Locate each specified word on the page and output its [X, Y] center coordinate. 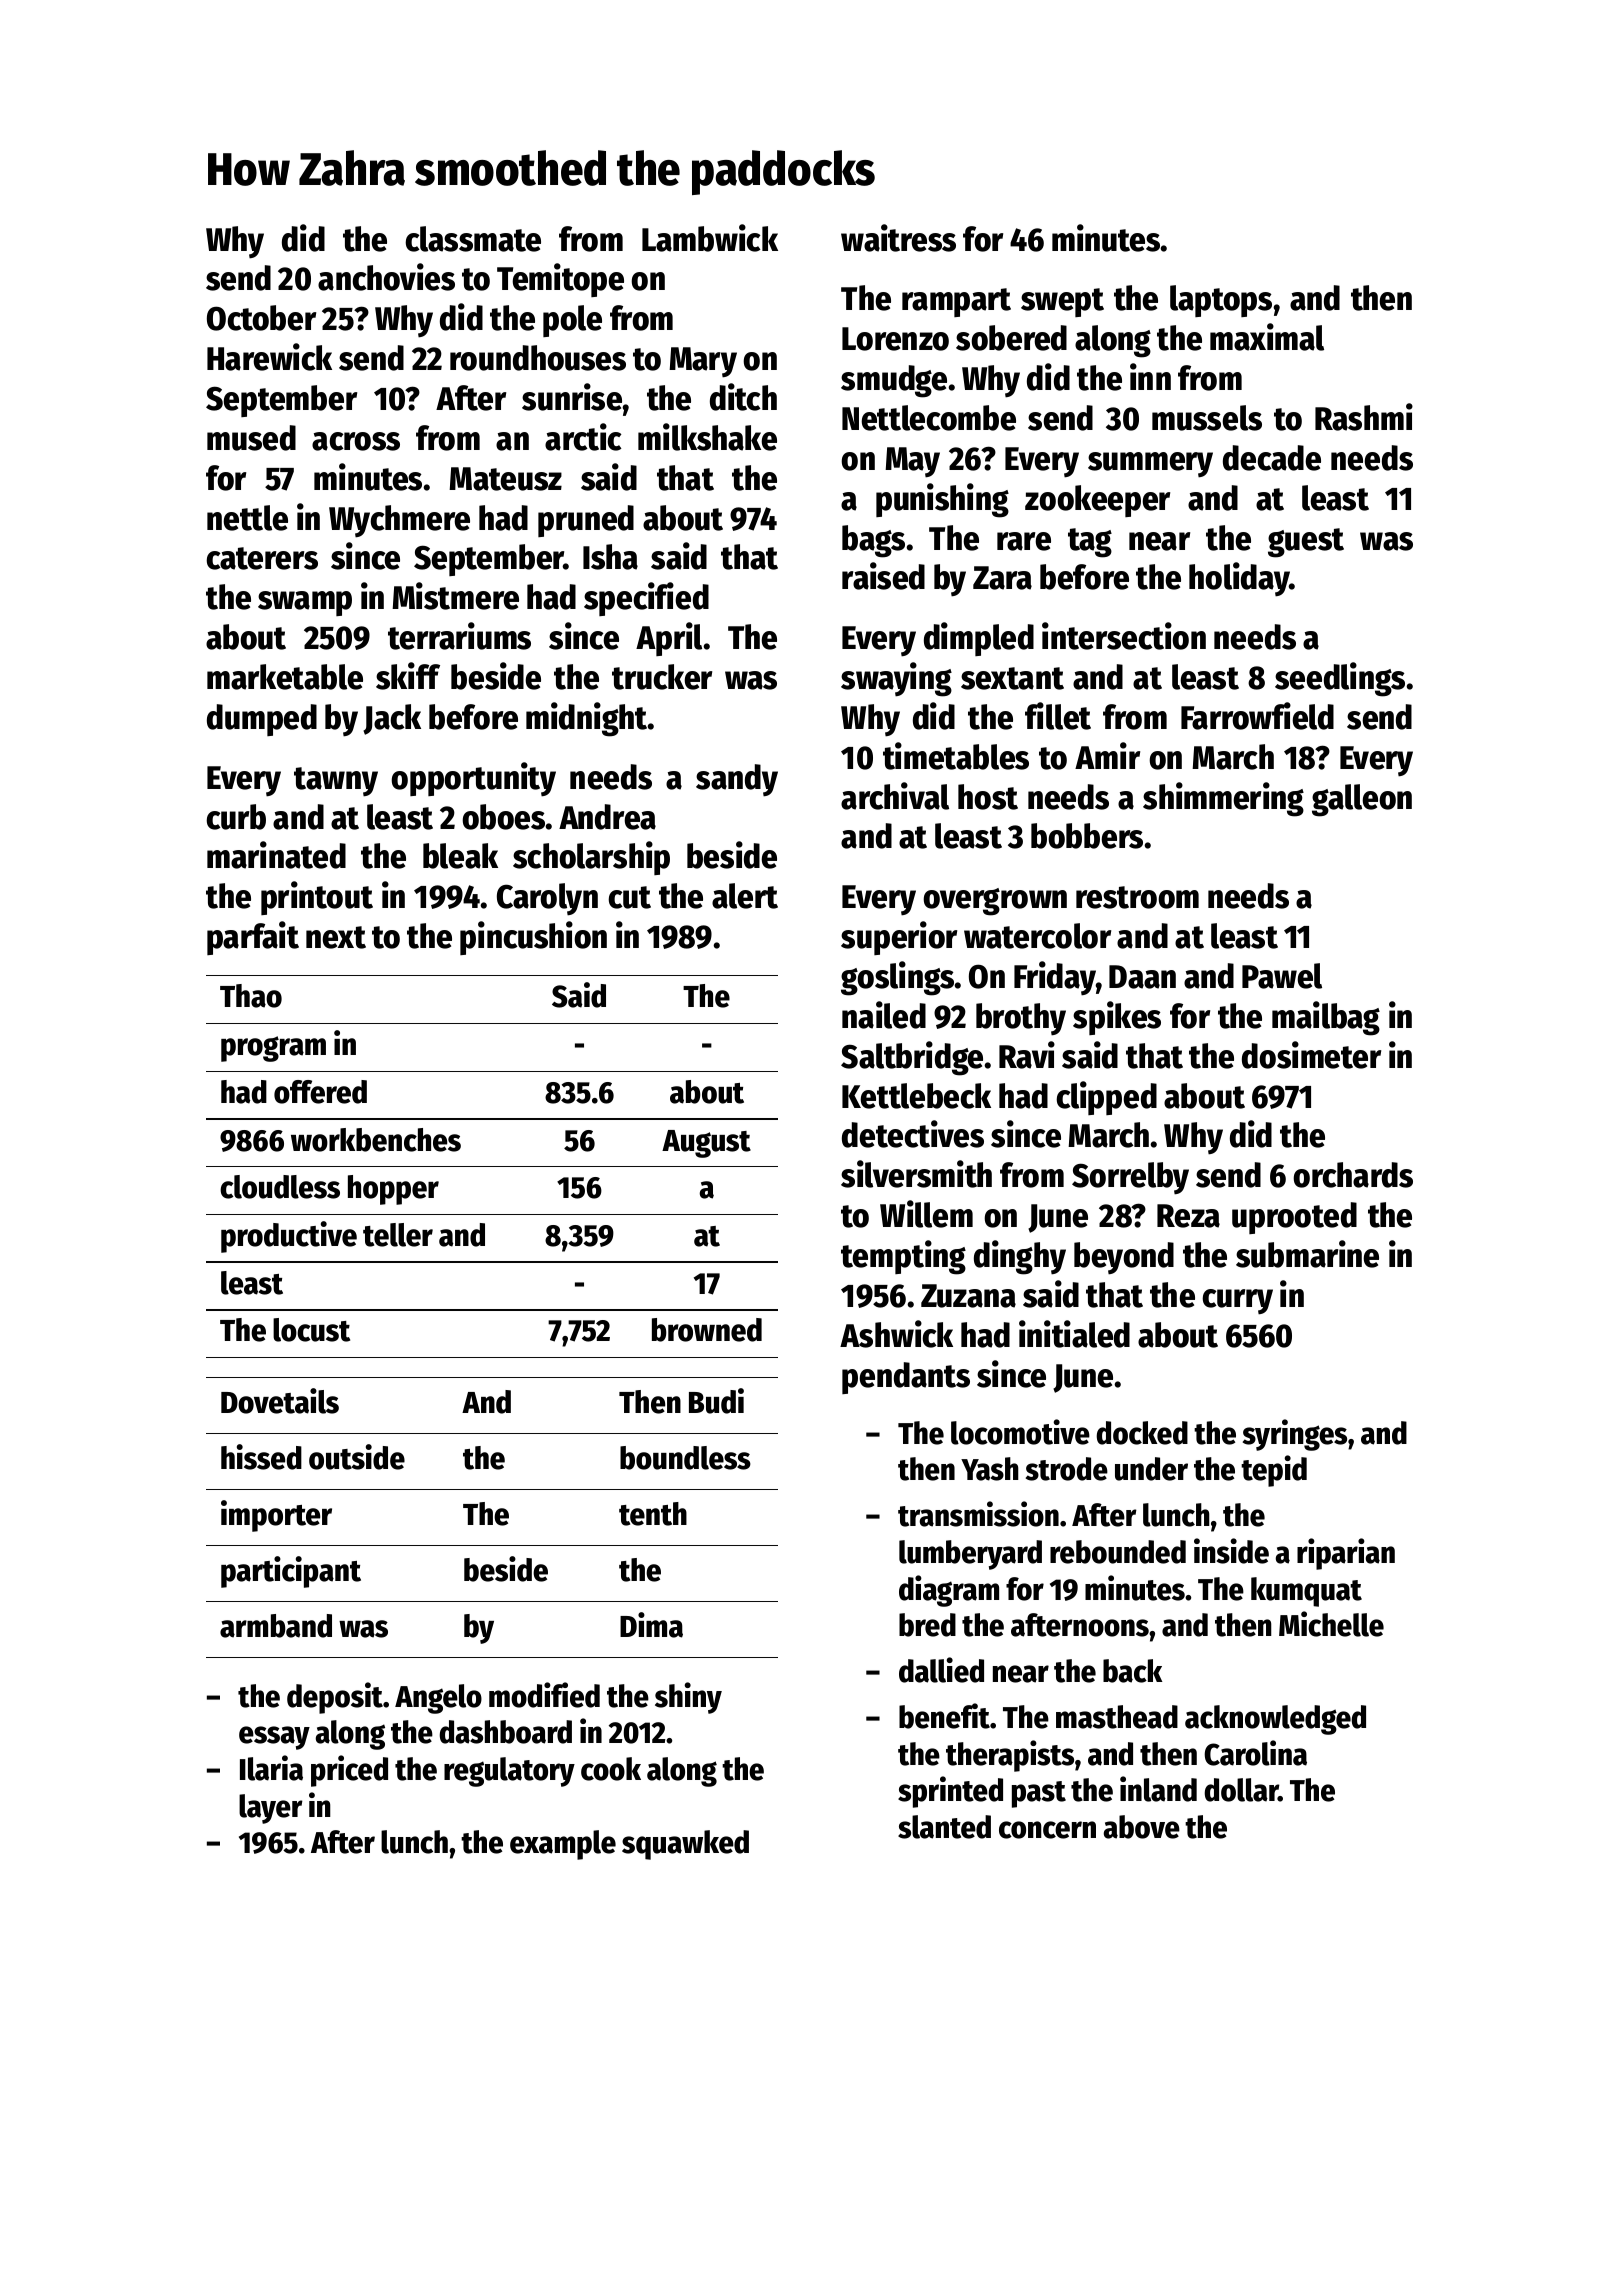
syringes [1295, 1435]
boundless [685, 1458]
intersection [1124, 636]
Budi [716, 1401]
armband [276, 1626]
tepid [1274, 1471]
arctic [583, 437]
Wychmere [399, 521]
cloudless [280, 1187]
